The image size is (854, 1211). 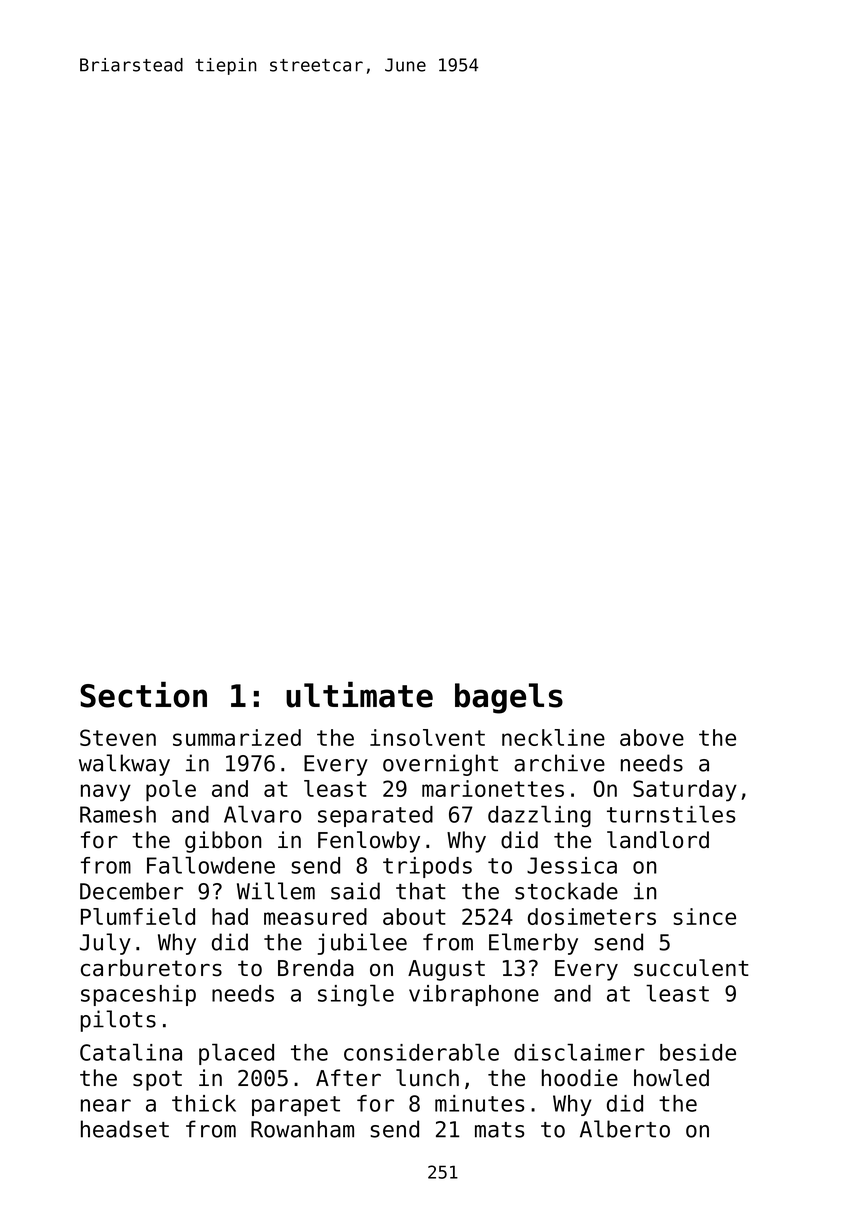 What do you see at coordinates (355, 891) in the document?
I see `said` at bounding box center [355, 891].
